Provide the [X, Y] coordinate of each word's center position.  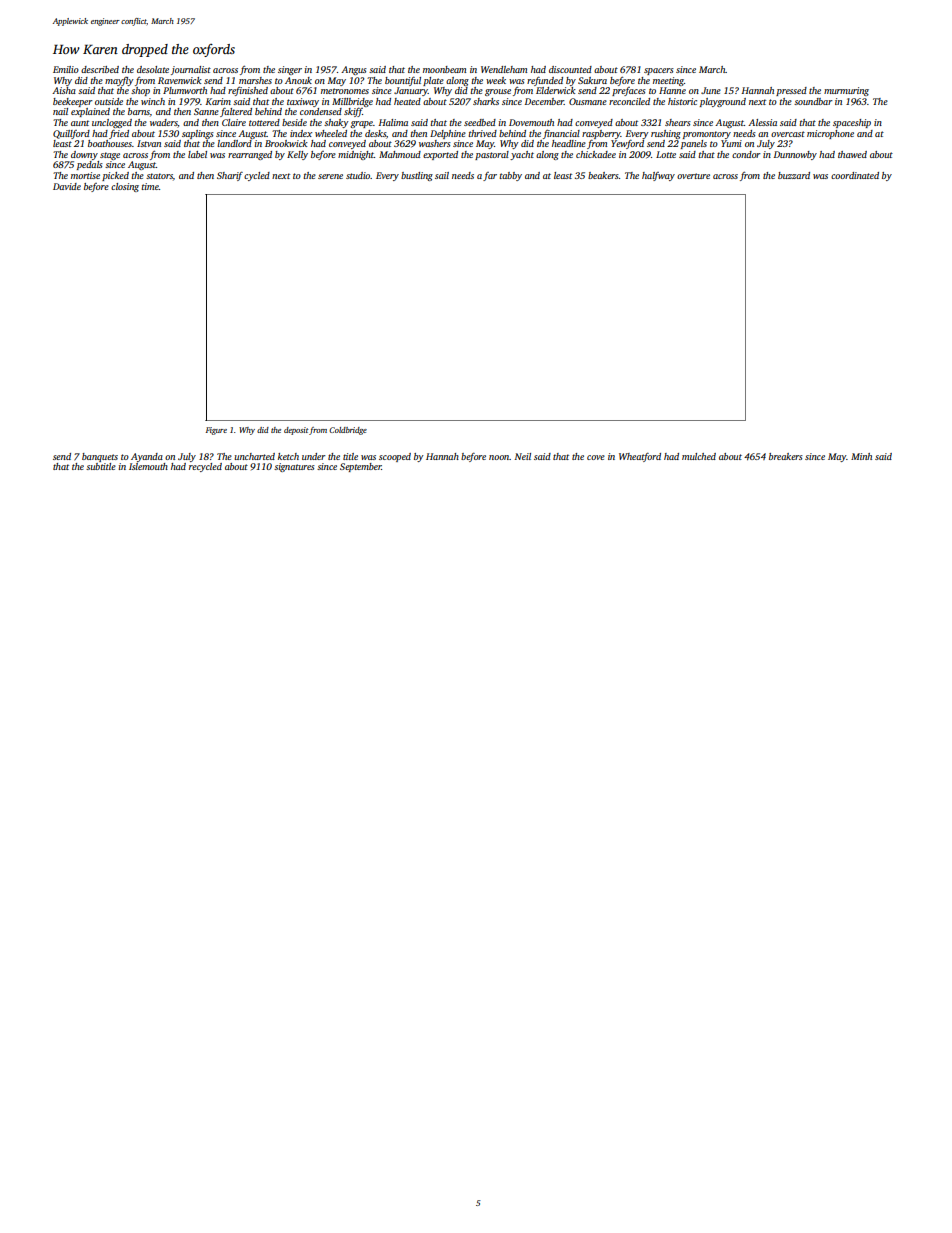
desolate [153, 69]
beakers [603, 175]
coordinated [855, 175]
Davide [67, 186]
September [361, 467]
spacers [659, 71]
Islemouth [148, 466]
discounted [570, 69]
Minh [861, 456]
